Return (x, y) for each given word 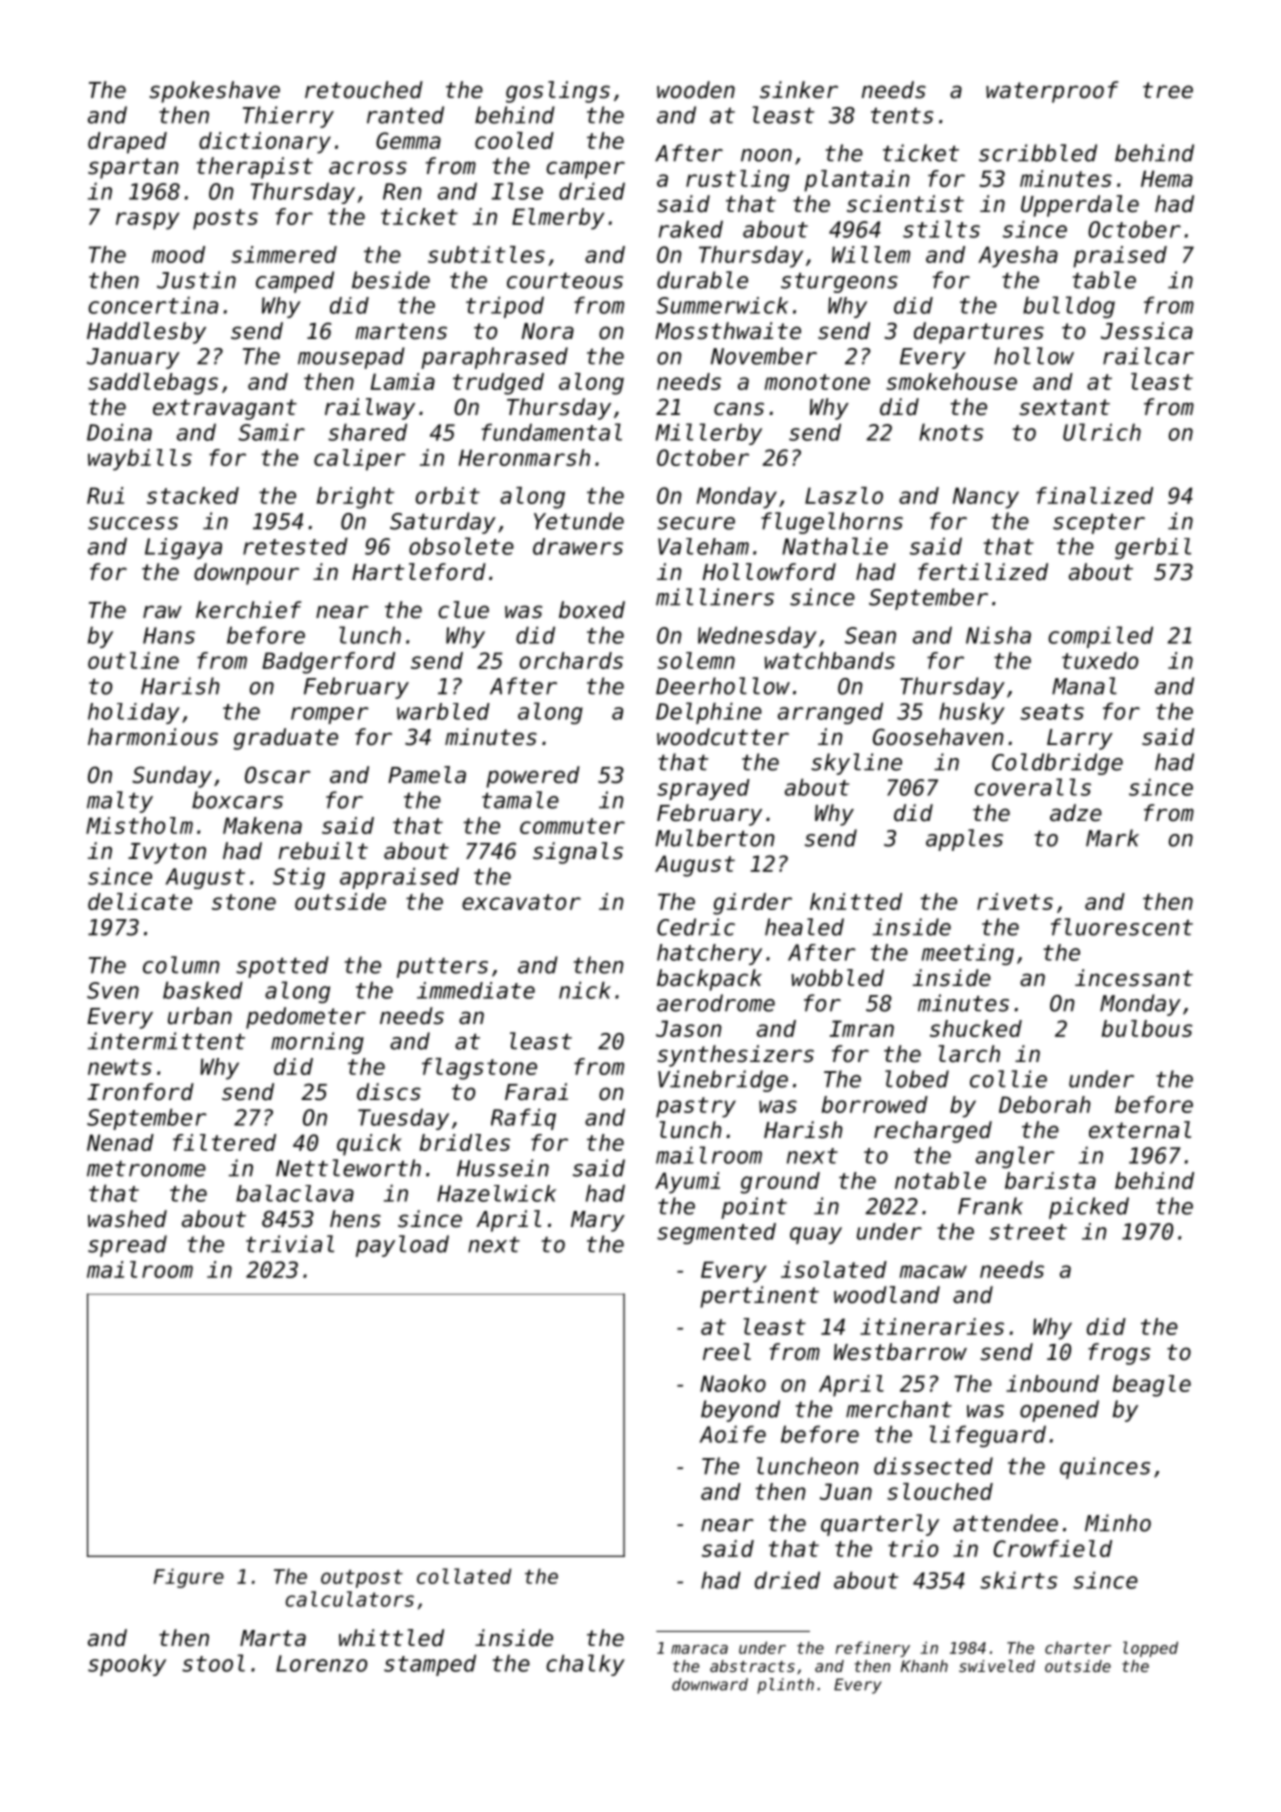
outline (133, 660)
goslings (558, 92)
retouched (364, 90)
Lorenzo (321, 1663)
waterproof (1052, 92)
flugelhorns (832, 523)
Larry (1080, 739)
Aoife (732, 1434)
